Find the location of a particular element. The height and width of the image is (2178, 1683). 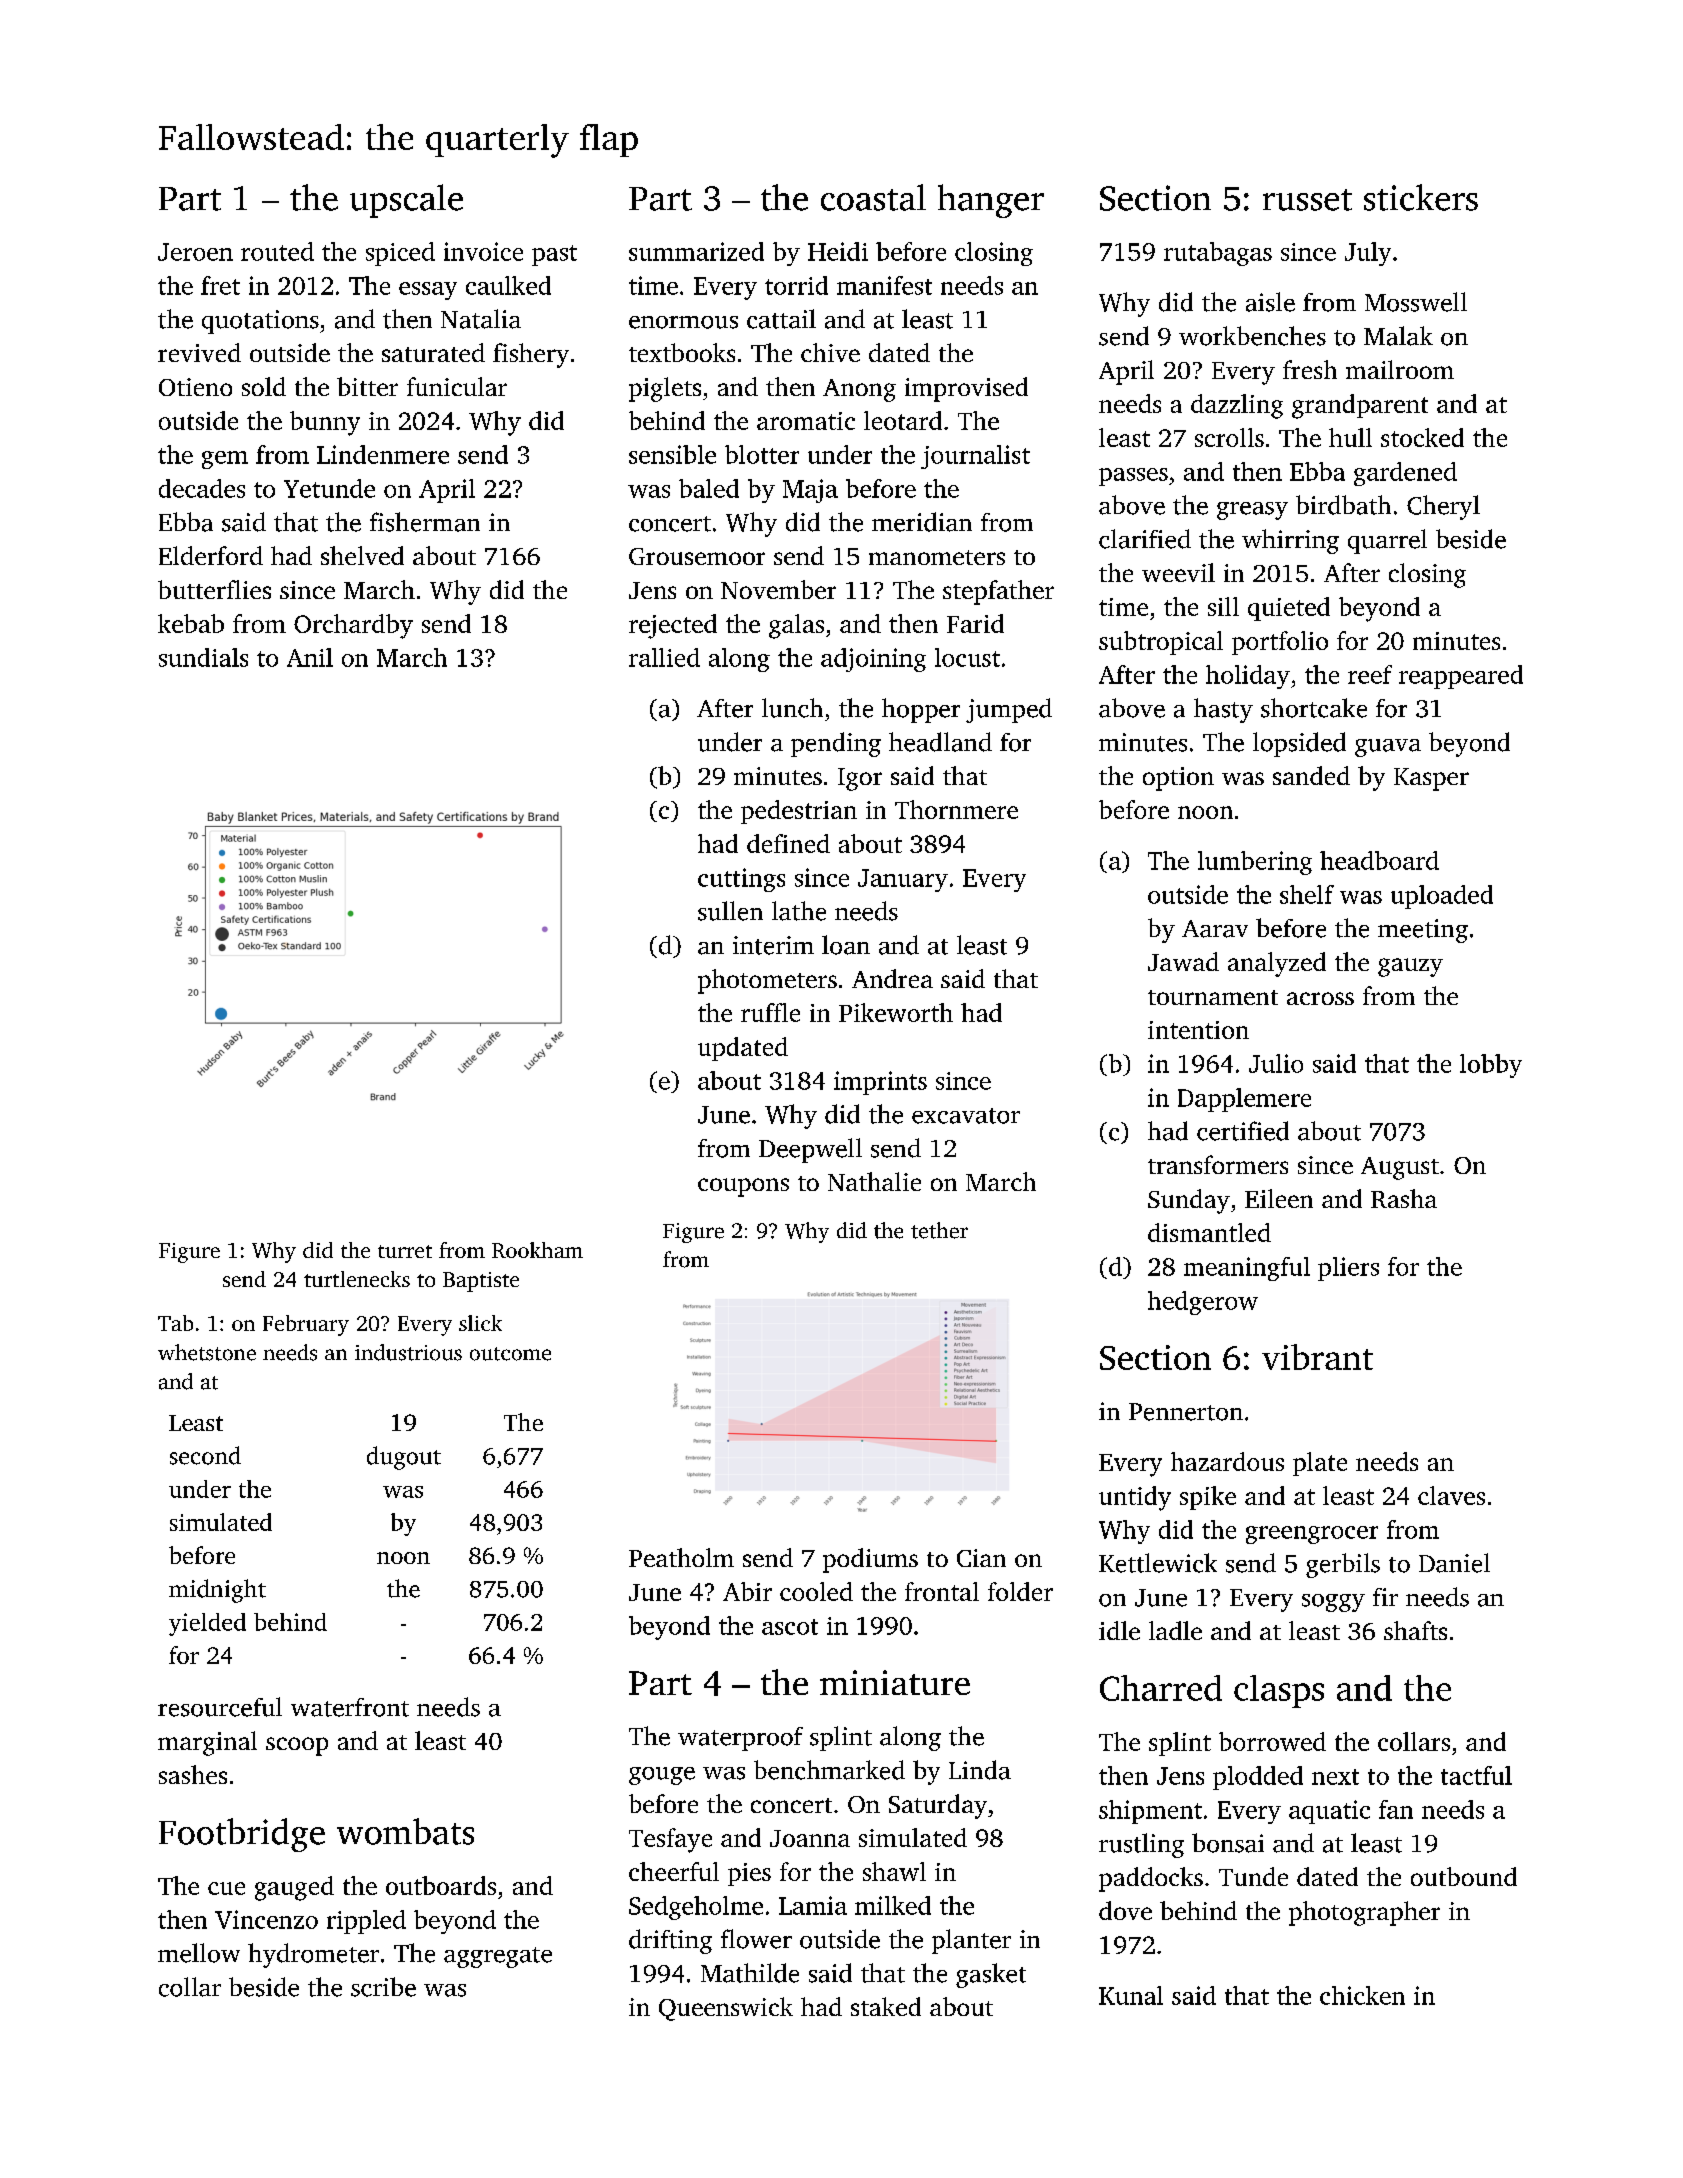

second is located at coordinates (205, 1455).
